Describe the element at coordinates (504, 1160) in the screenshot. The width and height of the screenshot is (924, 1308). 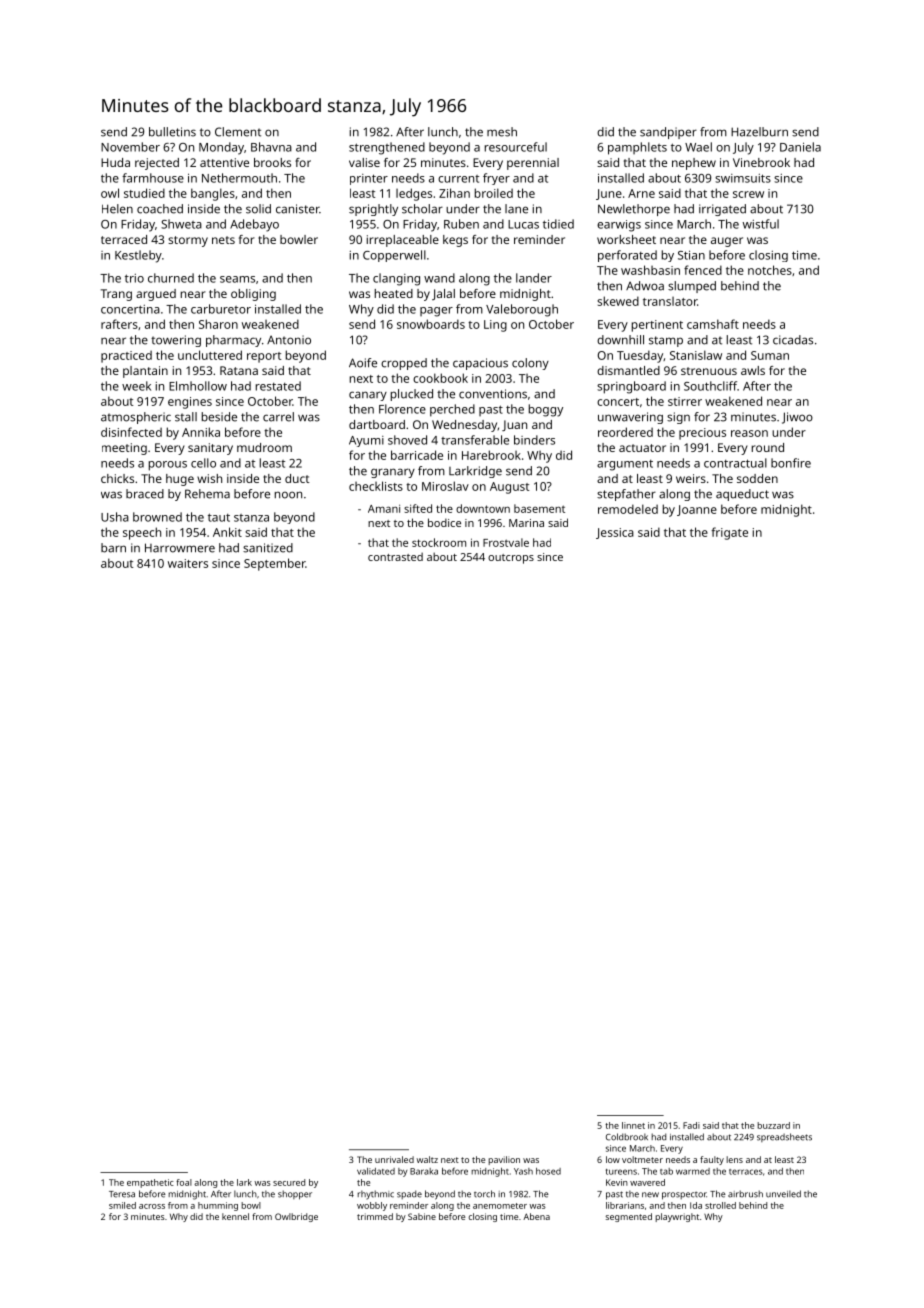
I see `pavilion` at that location.
